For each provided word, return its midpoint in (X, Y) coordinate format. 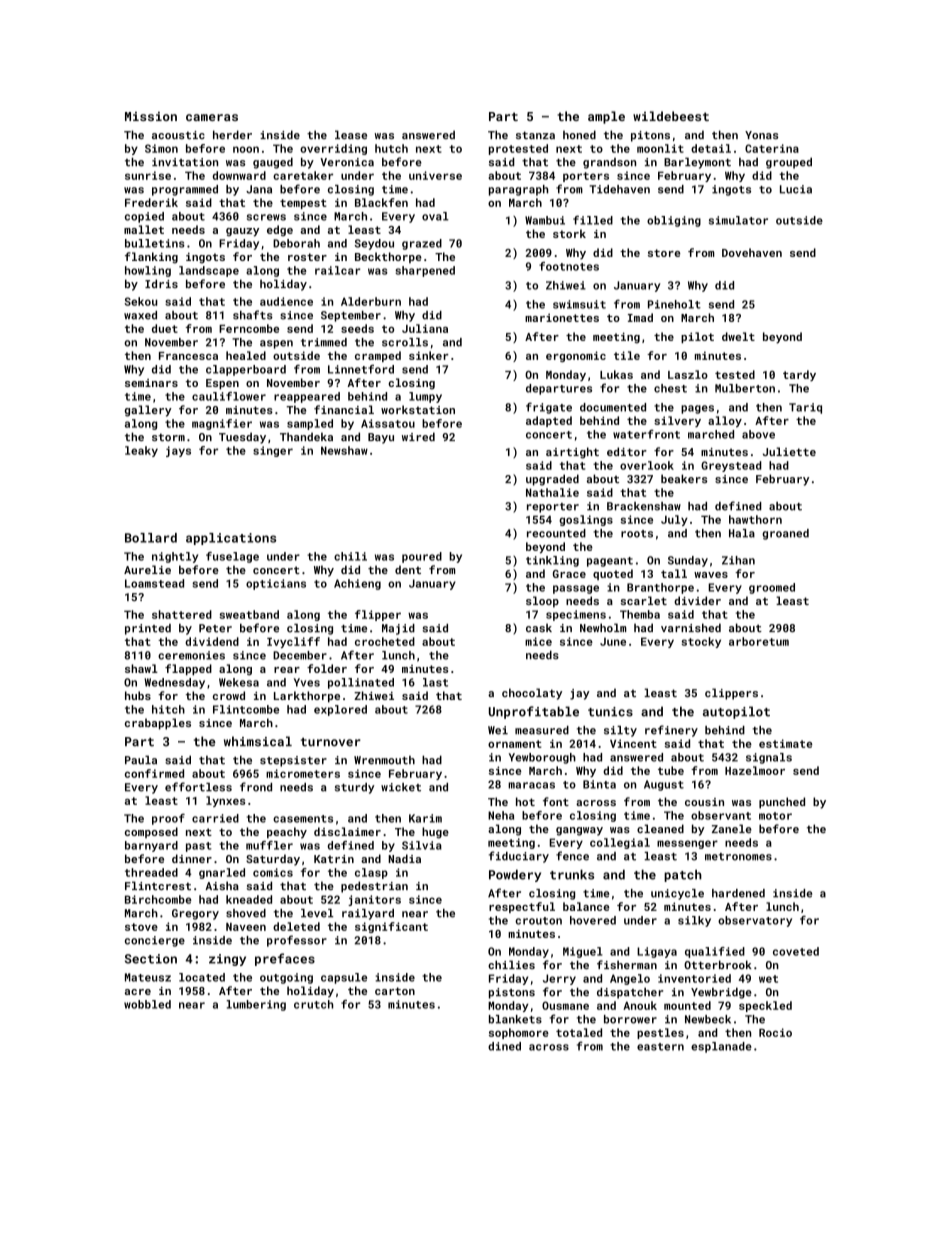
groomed (772, 588)
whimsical (258, 741)
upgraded (552, 480)
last (435, 682)
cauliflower (229, 396)
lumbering (256, 1005)
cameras (212, 117)
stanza (535, 135)
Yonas (762, 135)
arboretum (759, 641)
